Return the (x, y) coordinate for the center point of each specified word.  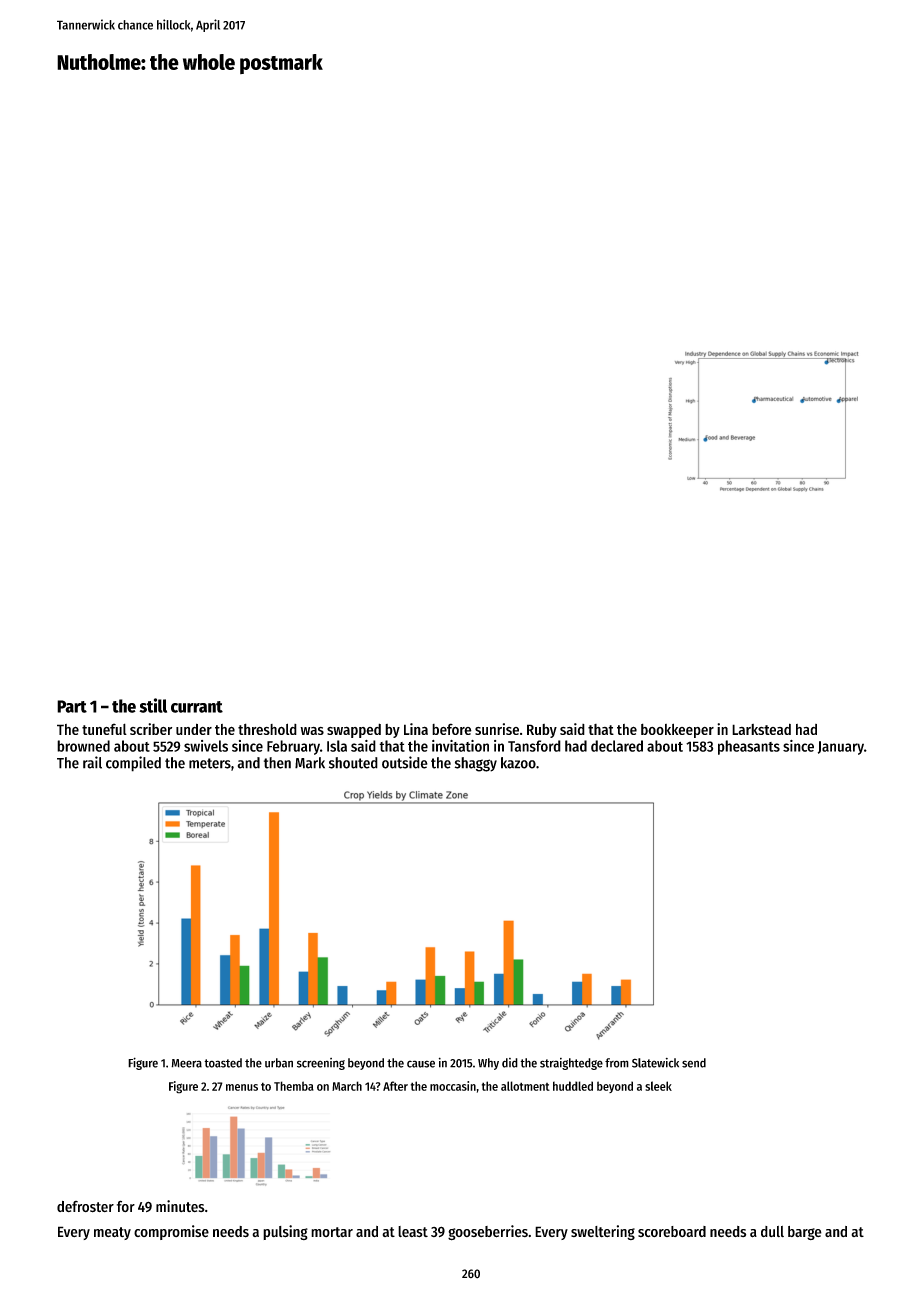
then (277, 763)
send (694, 1063)
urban (279, 1063)
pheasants (749, 747)
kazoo (518, 763)
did (510, 1063)
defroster (85, 1207)
